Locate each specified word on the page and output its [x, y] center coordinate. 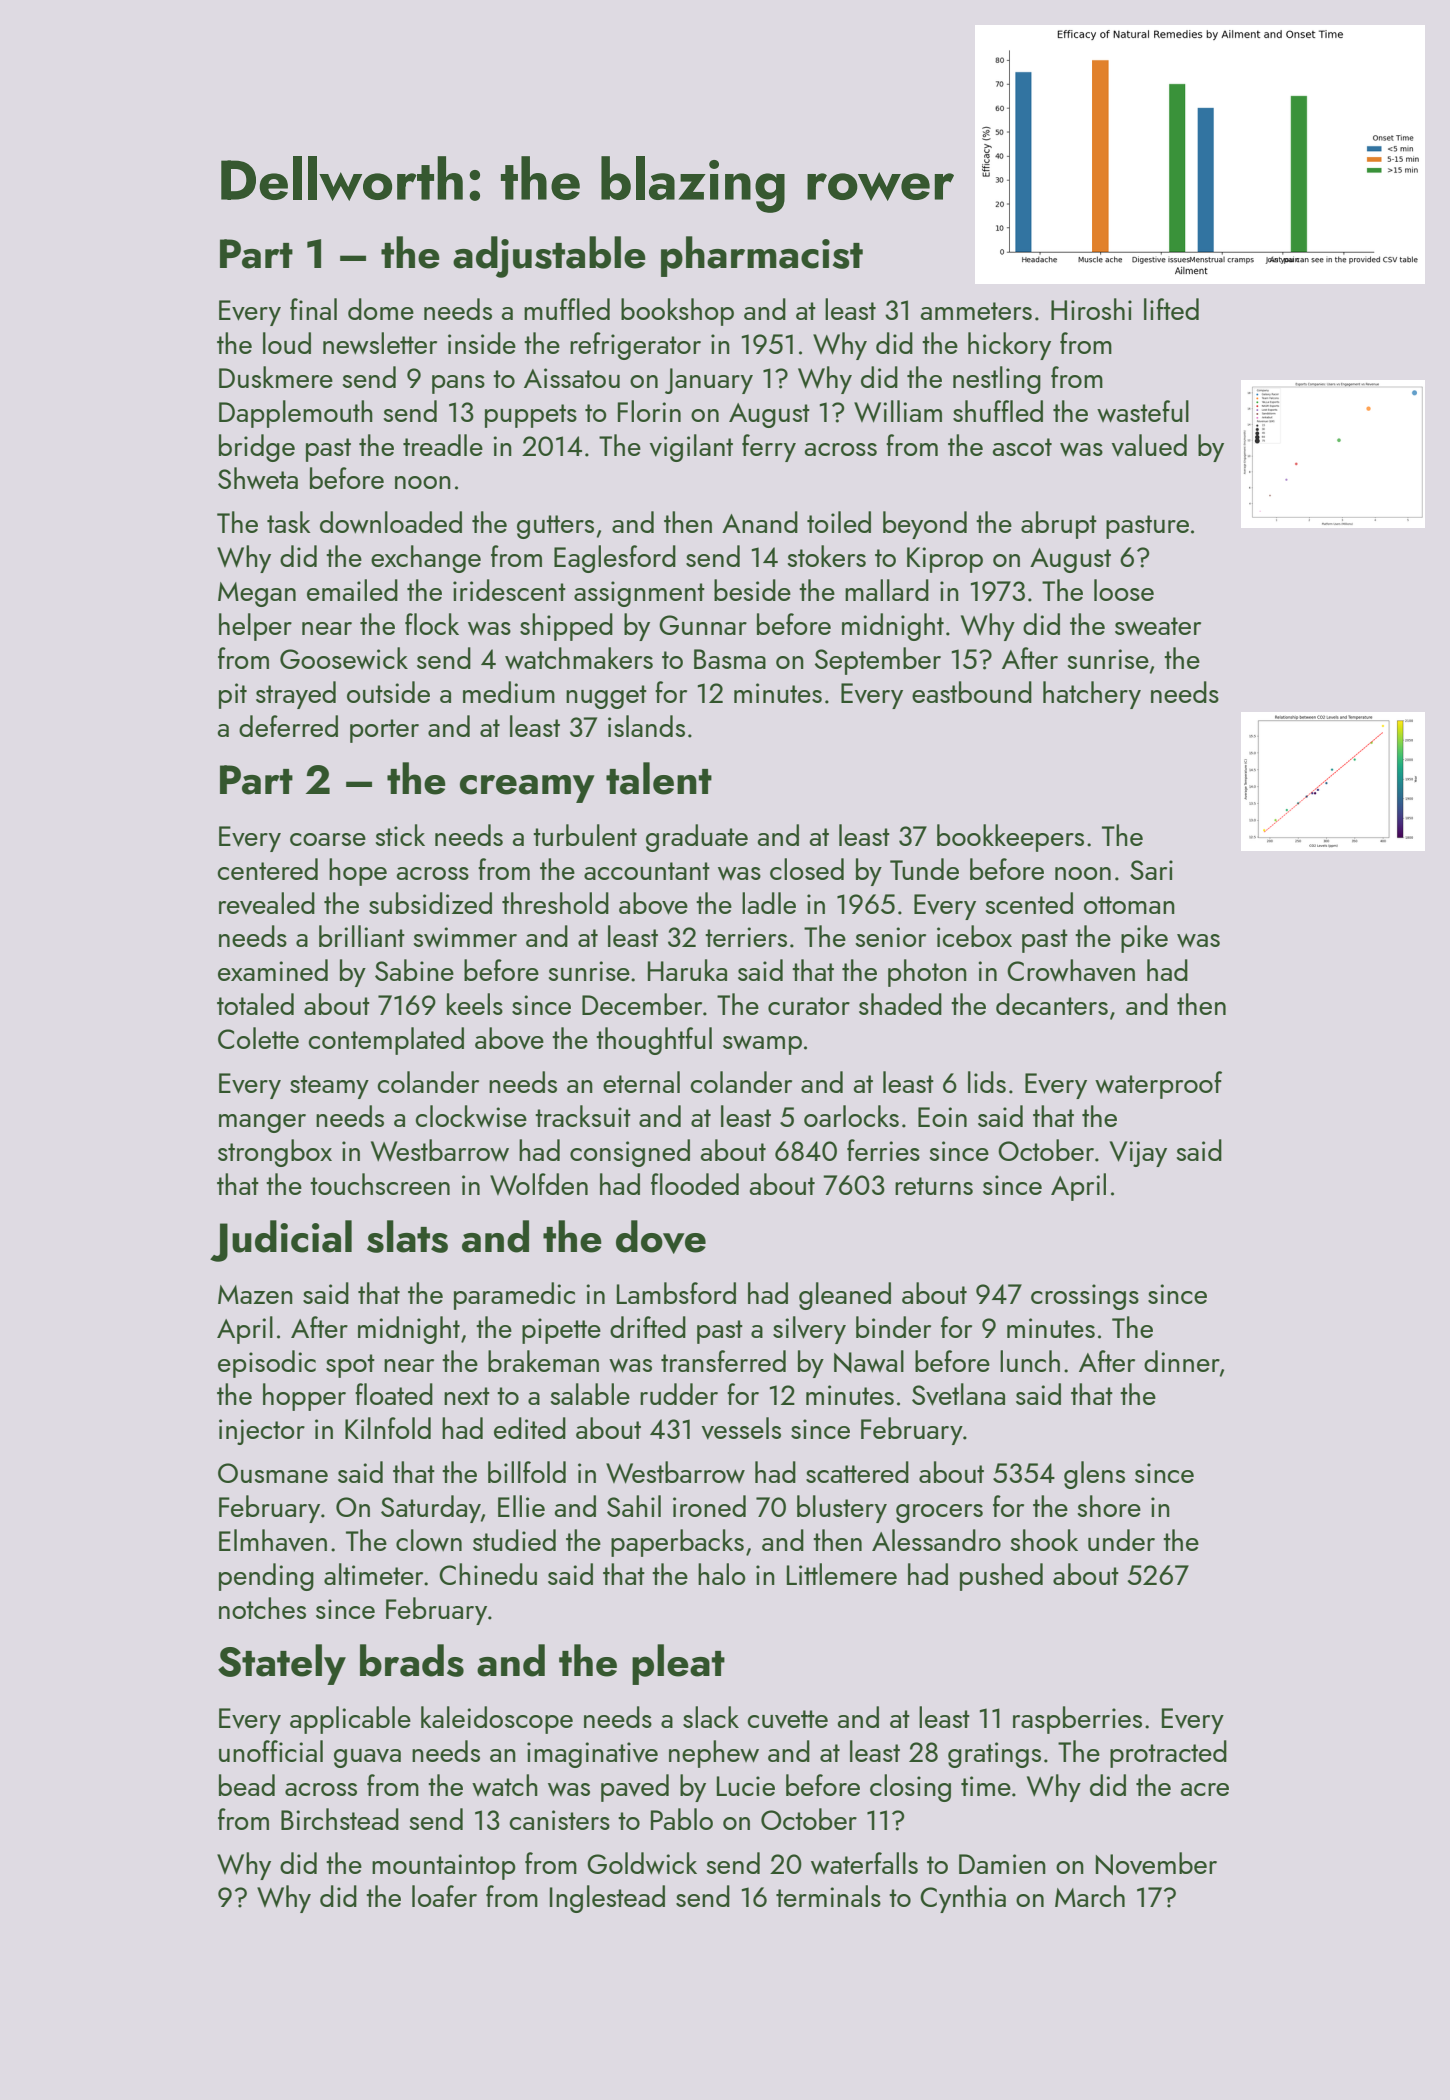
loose [1124, 590]
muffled [567, 309]
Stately [282, 1664]
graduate [697, 838]
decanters [1052, 1004]
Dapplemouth [296, 414]
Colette [258, 1038]
